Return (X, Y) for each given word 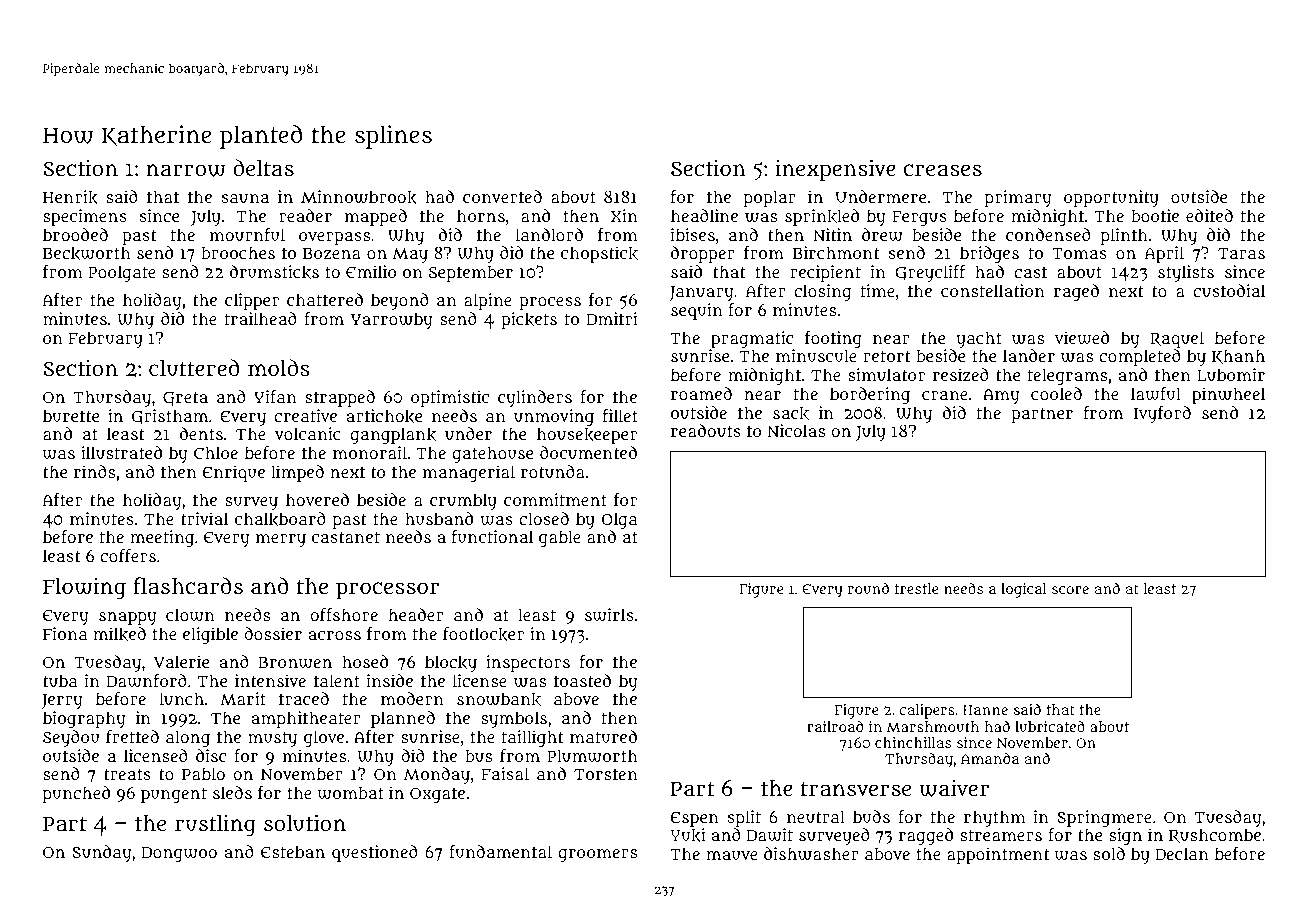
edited (1209, 215)
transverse (856, 789)
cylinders (535, 398)
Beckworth (86, 253)
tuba (60, 680)
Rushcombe (1215, 835)
